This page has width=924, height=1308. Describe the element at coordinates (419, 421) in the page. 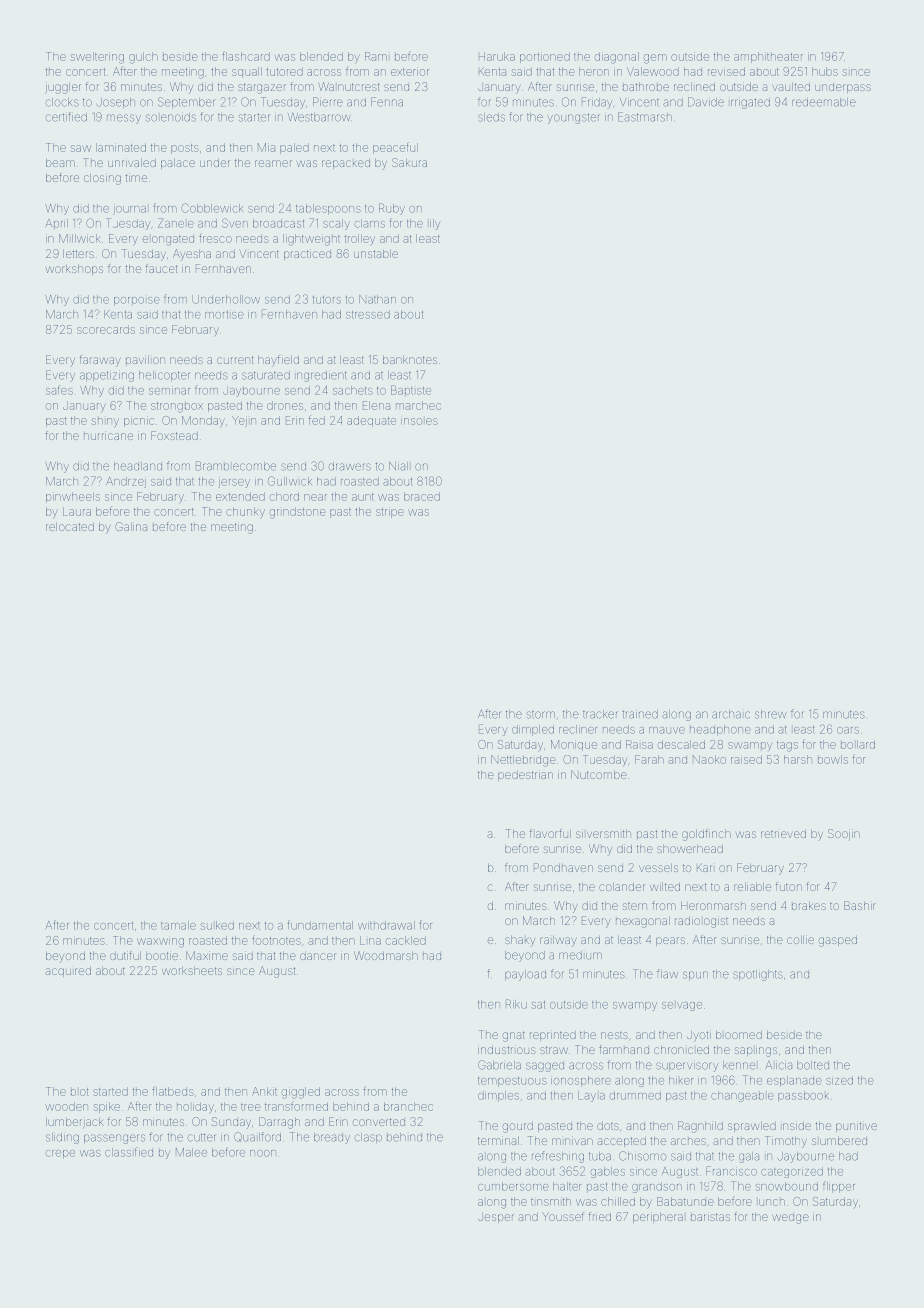

I see `insoles` at that location.
